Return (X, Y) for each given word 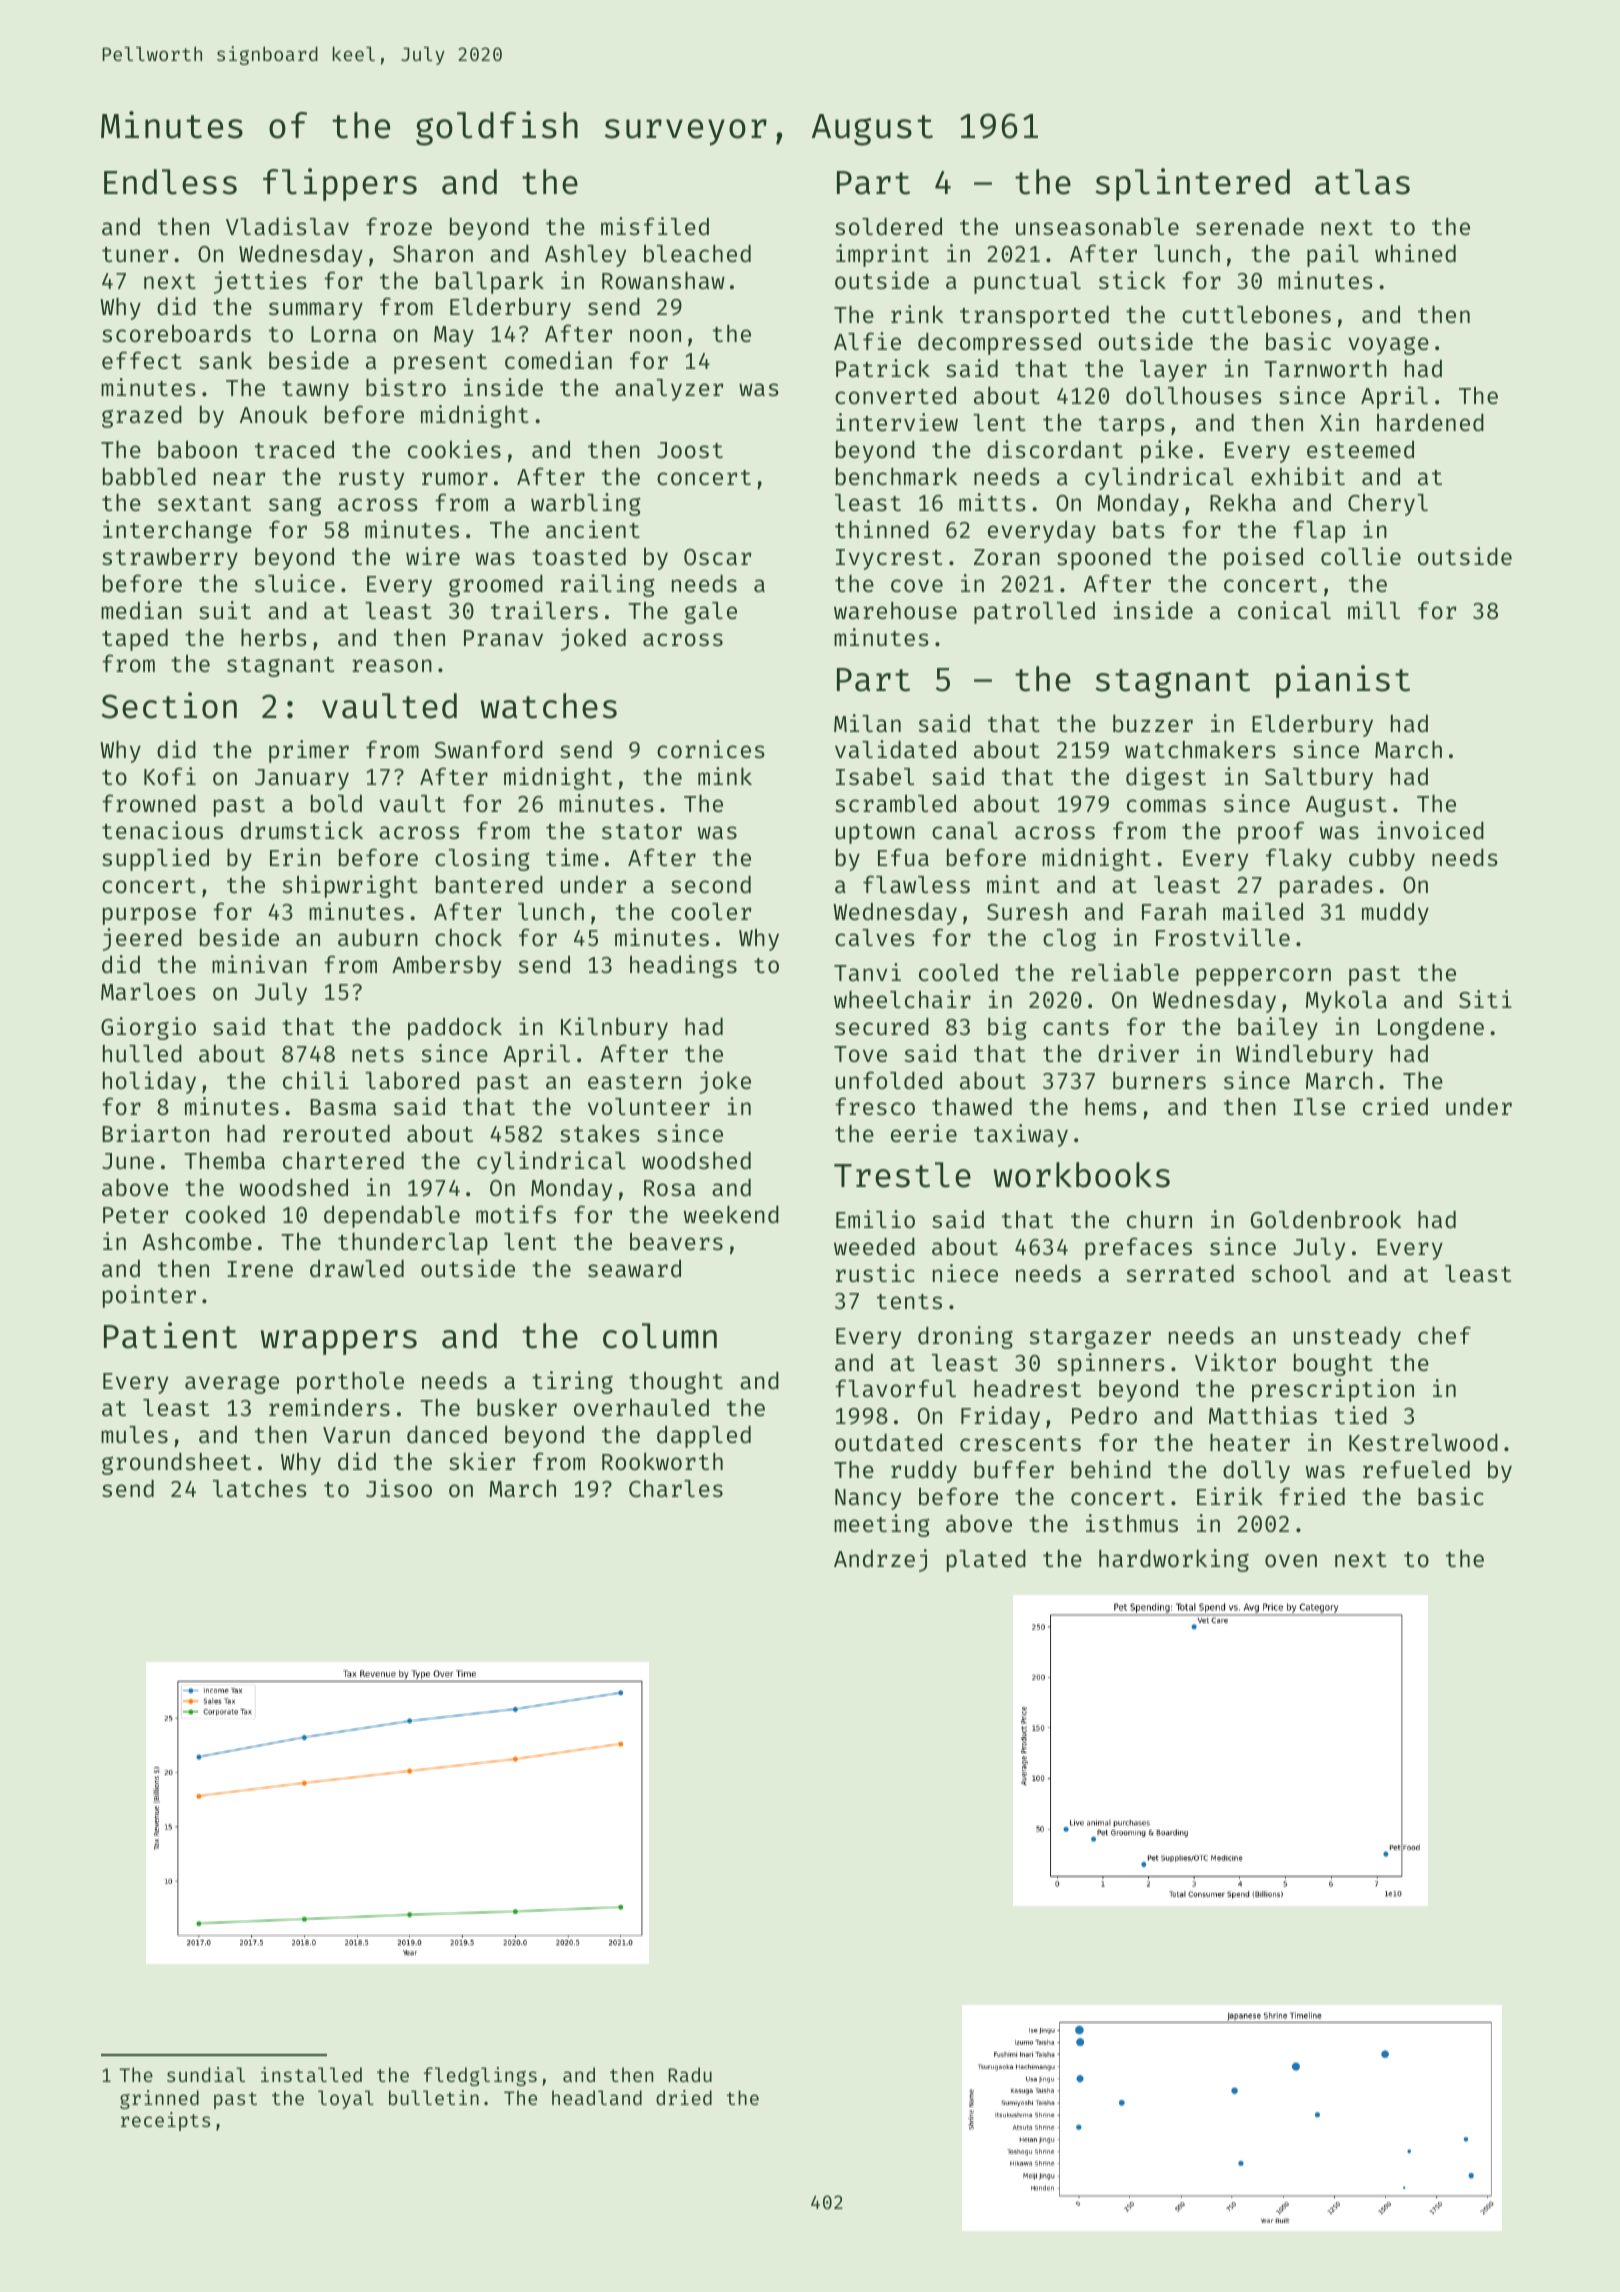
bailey (1278, 1028)
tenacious (162, 830)
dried (684, 2097)
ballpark (490, 282)
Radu (690, 2074)
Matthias (1263, 1415)
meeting (882, 1525)
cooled (958, 972)
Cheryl (1388, 505)
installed (311, 2074)
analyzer (669, 390)
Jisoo (399, 1488)
